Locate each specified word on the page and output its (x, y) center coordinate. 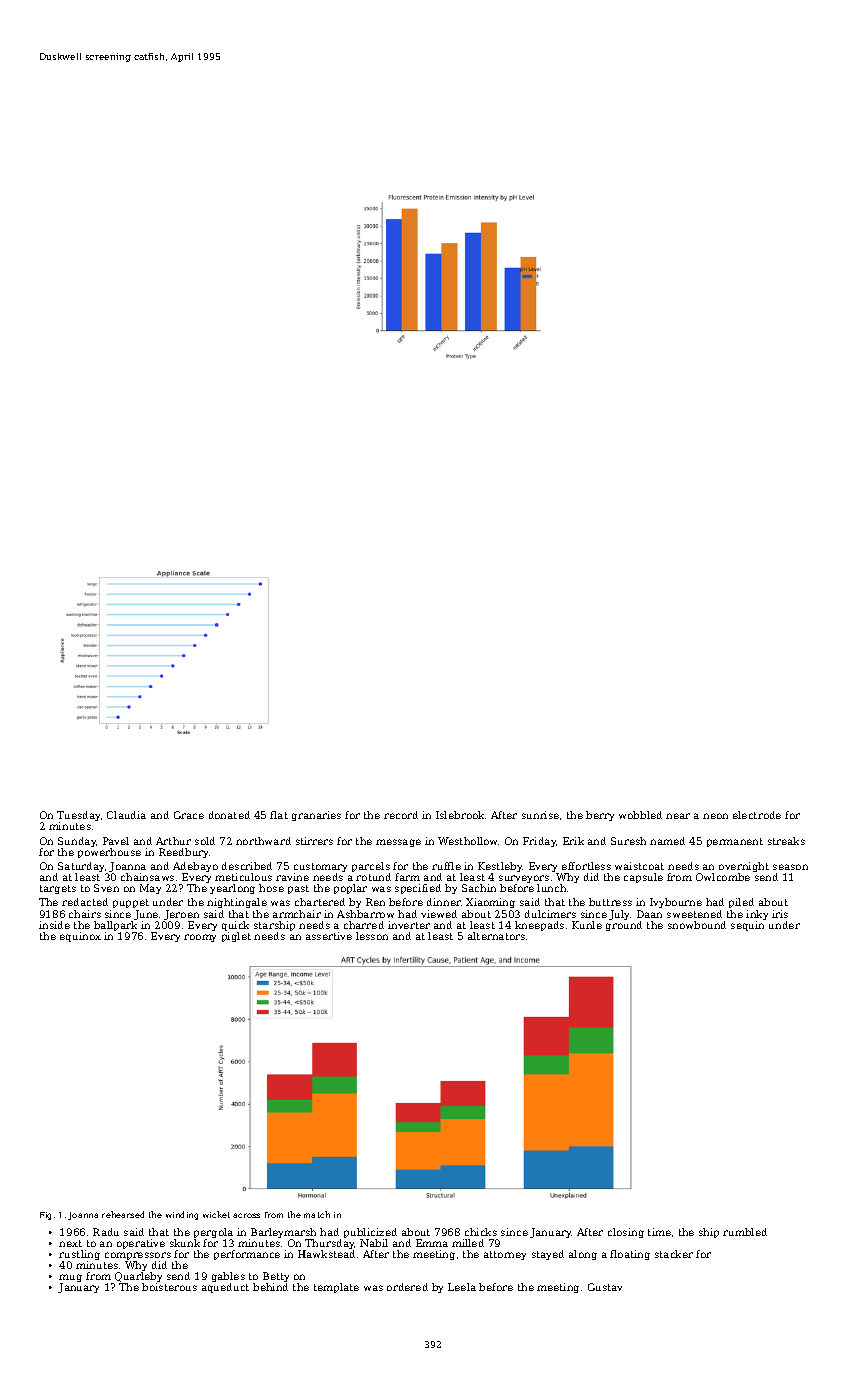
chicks (481, 1232)
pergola (213, 1233)
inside (54, 925)
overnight (744, 867)
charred (364, 925)
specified (418, 889)
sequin (747, 926)
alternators (496, 936)
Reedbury (183, 853)
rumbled (745, 1232)
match (317, 1214)
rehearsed (123, 1214)
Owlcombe (723, 877)
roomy (200, 938)
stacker (674, 1254)
